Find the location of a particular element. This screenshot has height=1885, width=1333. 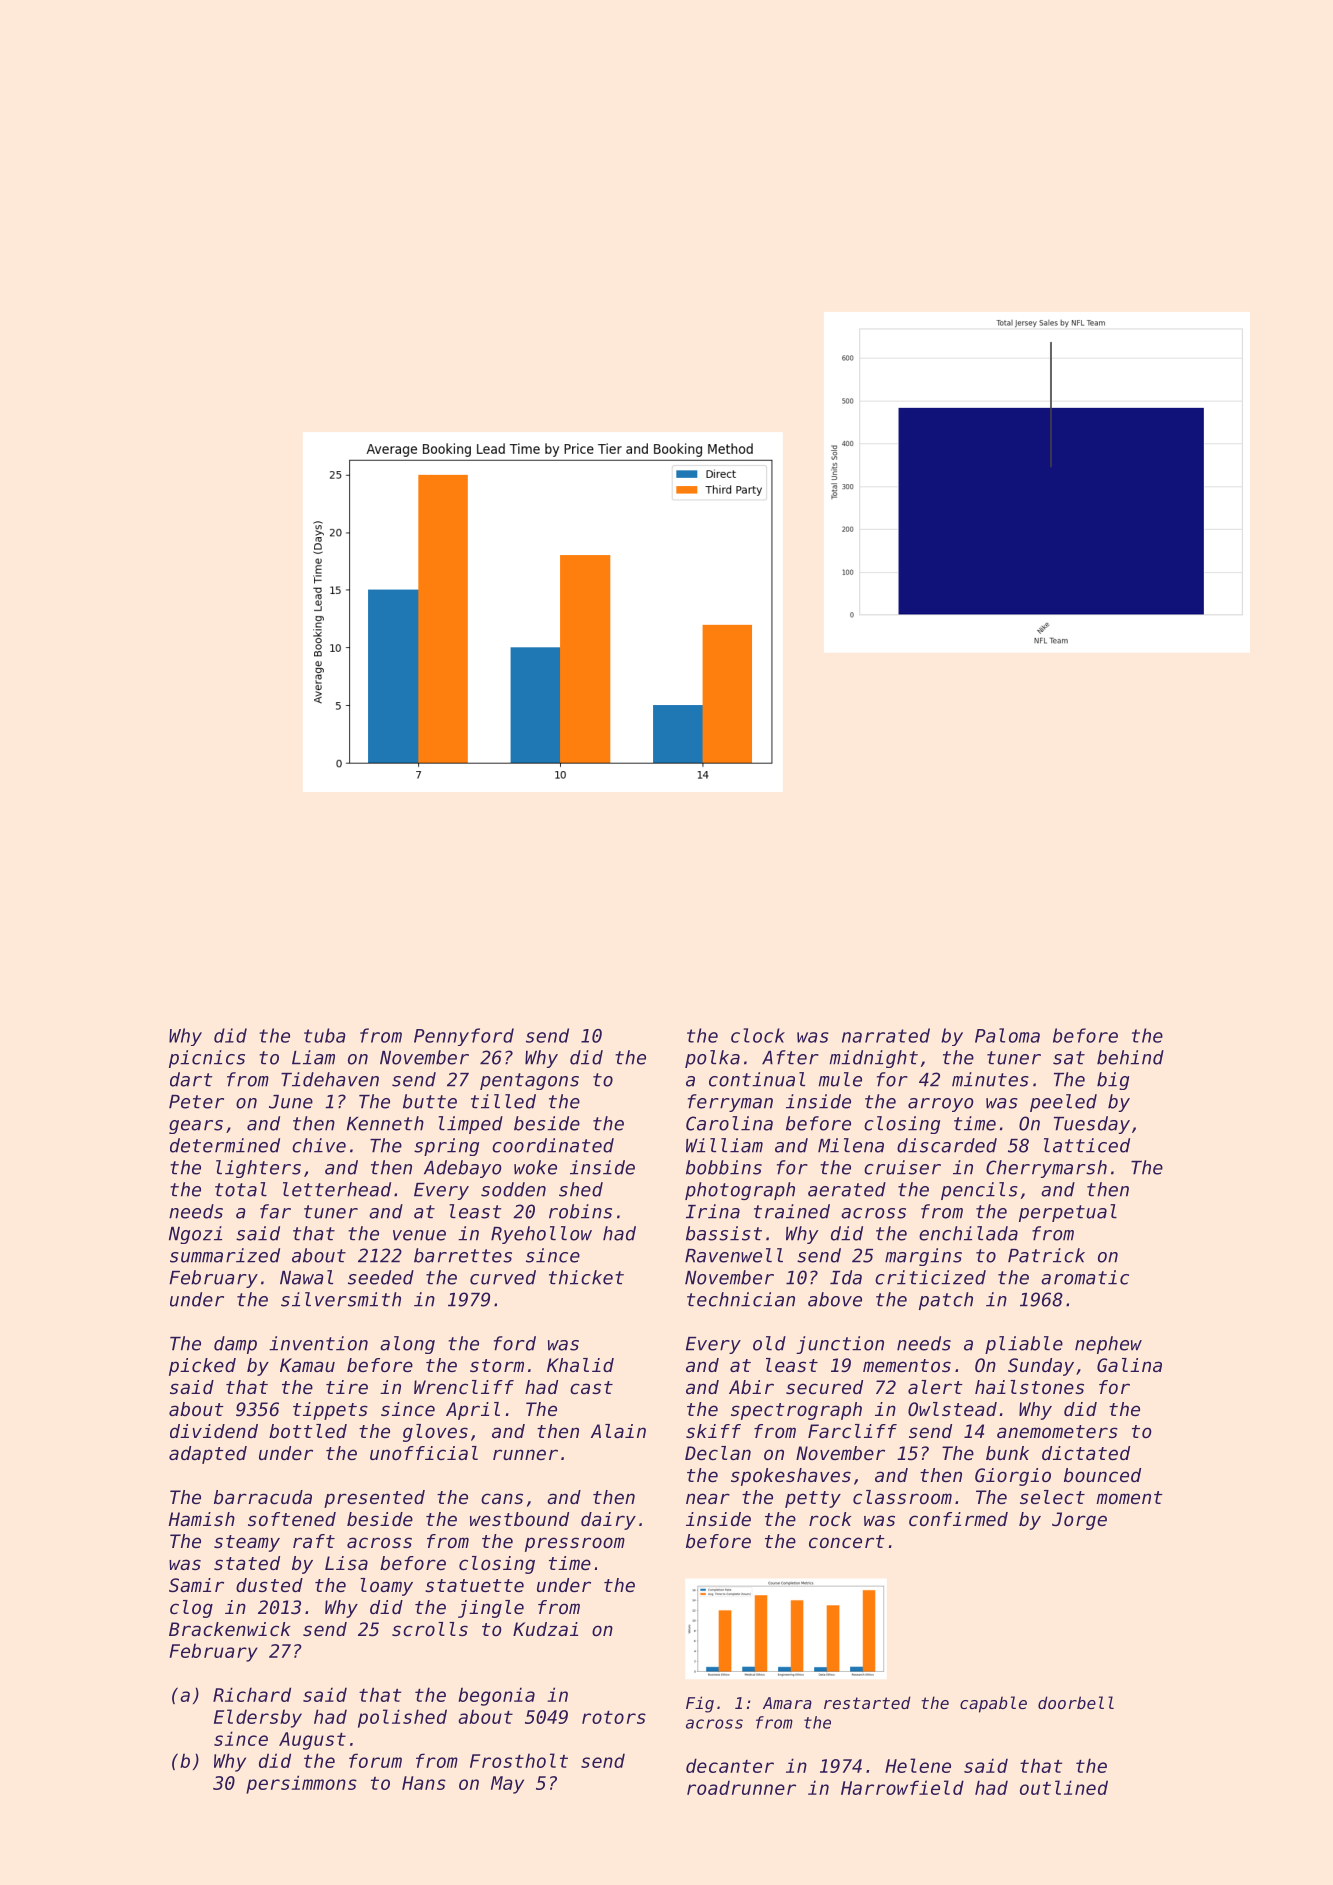

Wrencliff is located at coordinates (464, 1387).
